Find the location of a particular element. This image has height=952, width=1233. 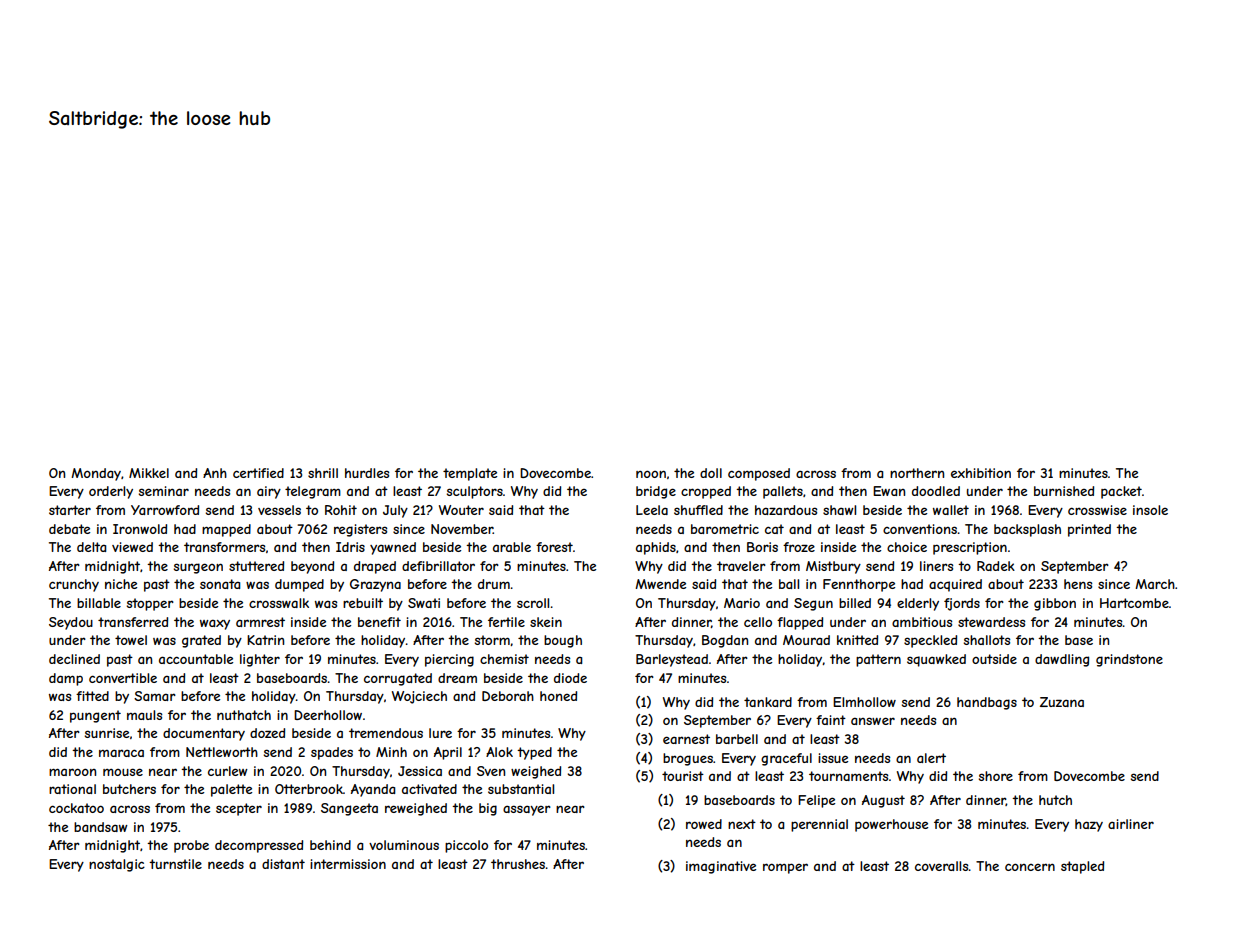

curlew is located at coordinates (228, 771).
